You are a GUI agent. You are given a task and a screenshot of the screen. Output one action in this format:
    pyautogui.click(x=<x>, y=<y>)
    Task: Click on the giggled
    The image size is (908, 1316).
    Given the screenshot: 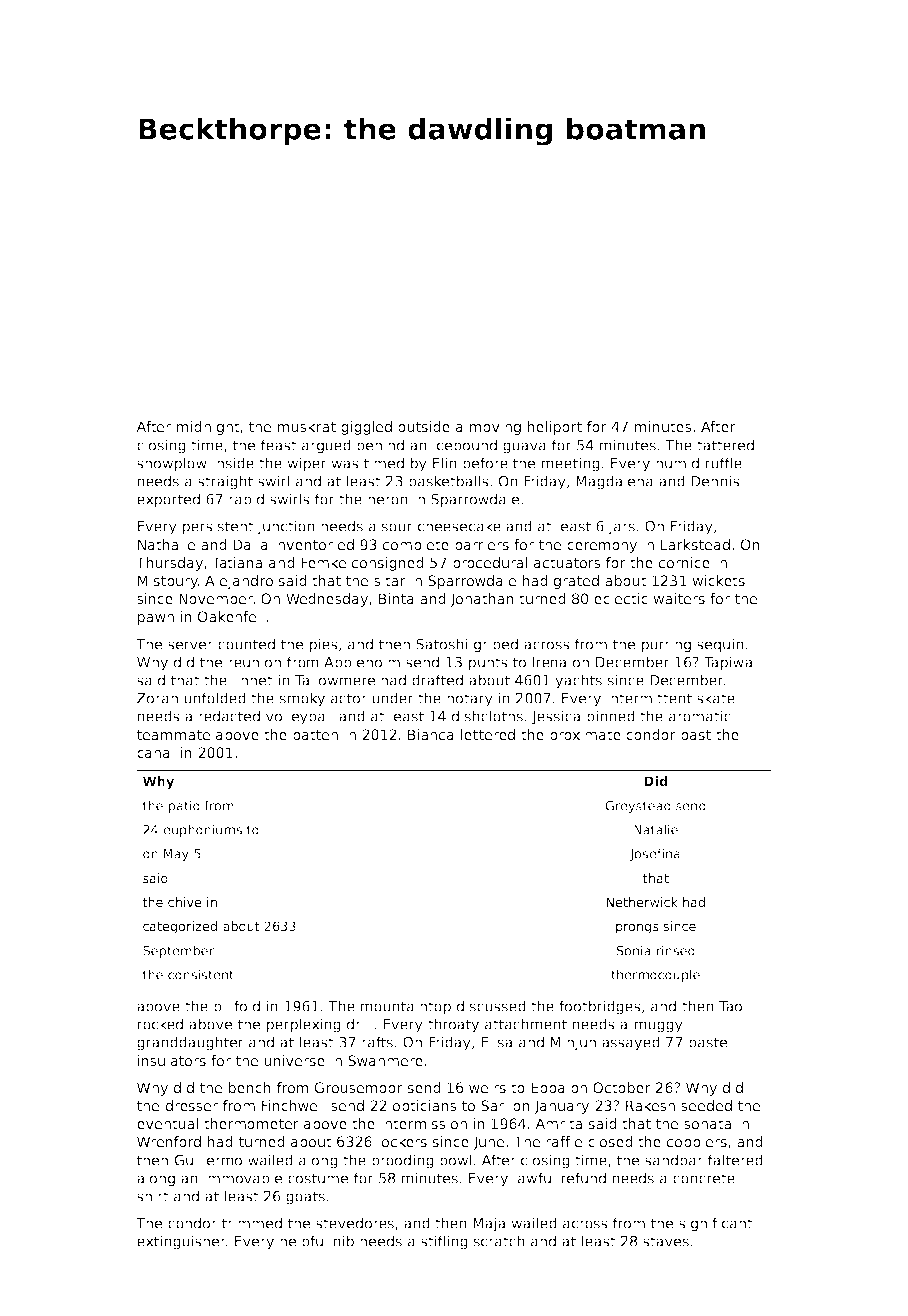 What is the action you would take?
    pyautogui.click(x=366, y=428)
